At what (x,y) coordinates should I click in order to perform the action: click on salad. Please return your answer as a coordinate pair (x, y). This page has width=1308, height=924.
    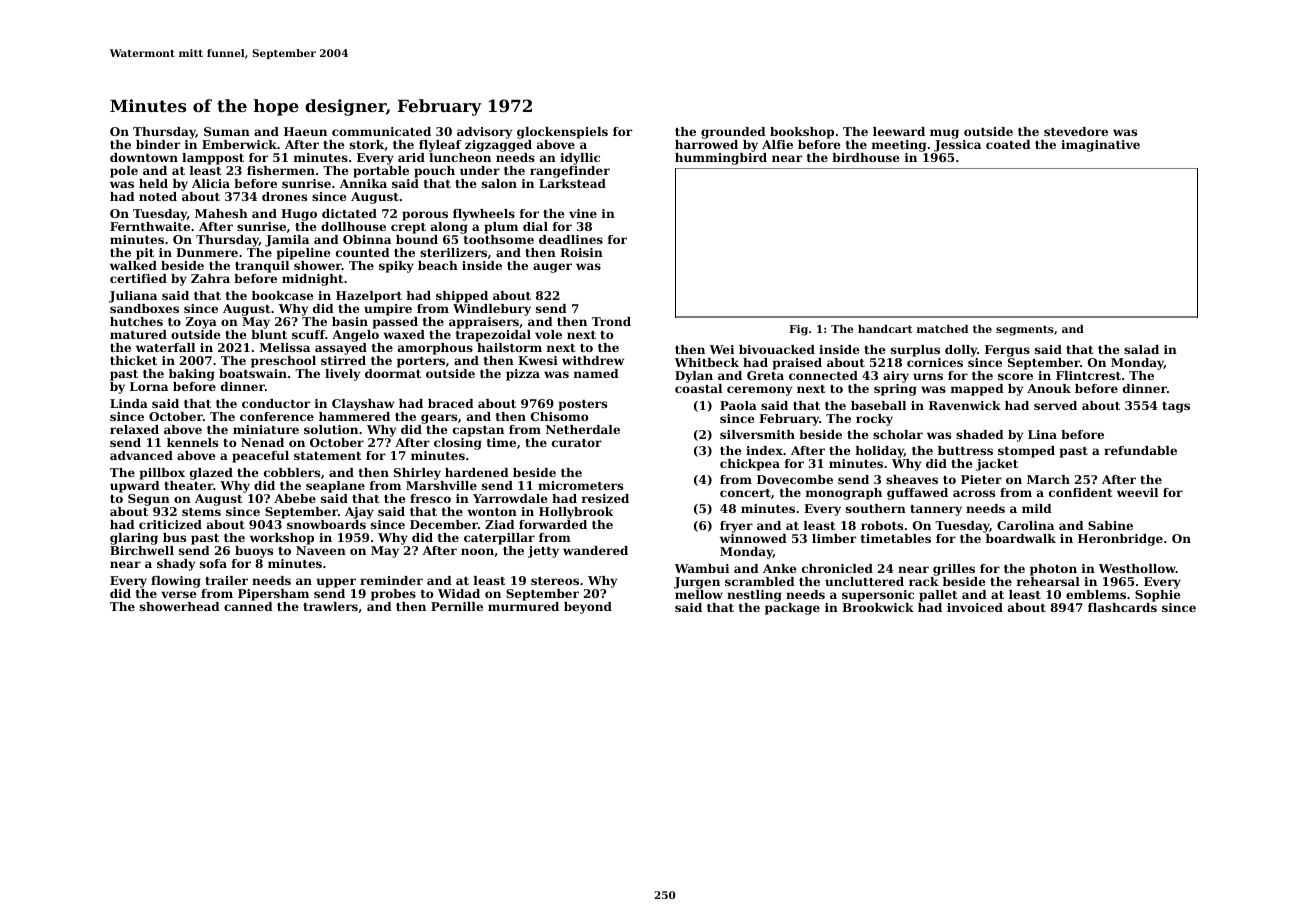
    Looking at the image, I should click on (1141, 349).
